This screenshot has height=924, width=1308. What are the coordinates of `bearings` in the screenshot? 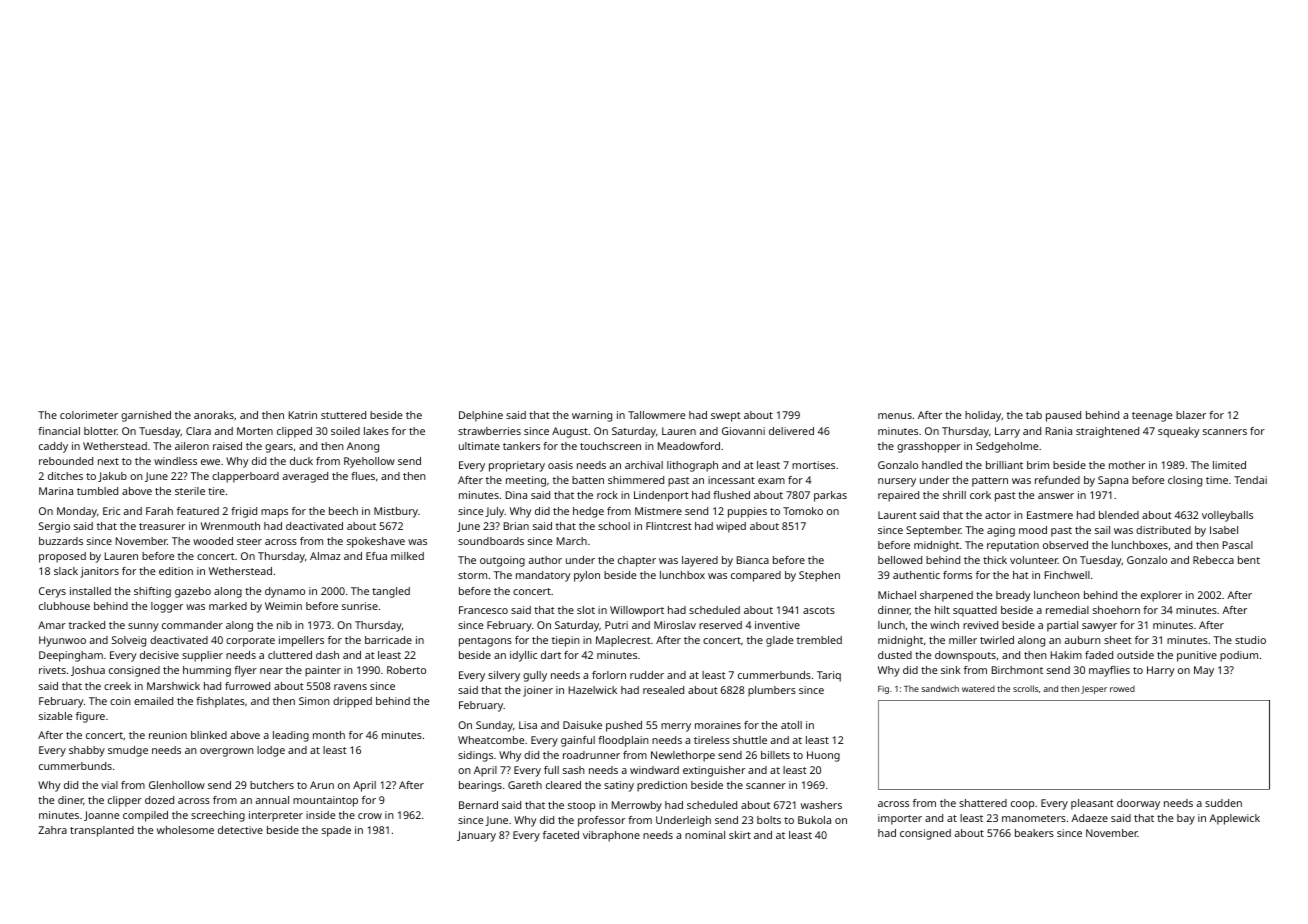 It's located at (480, 786).
